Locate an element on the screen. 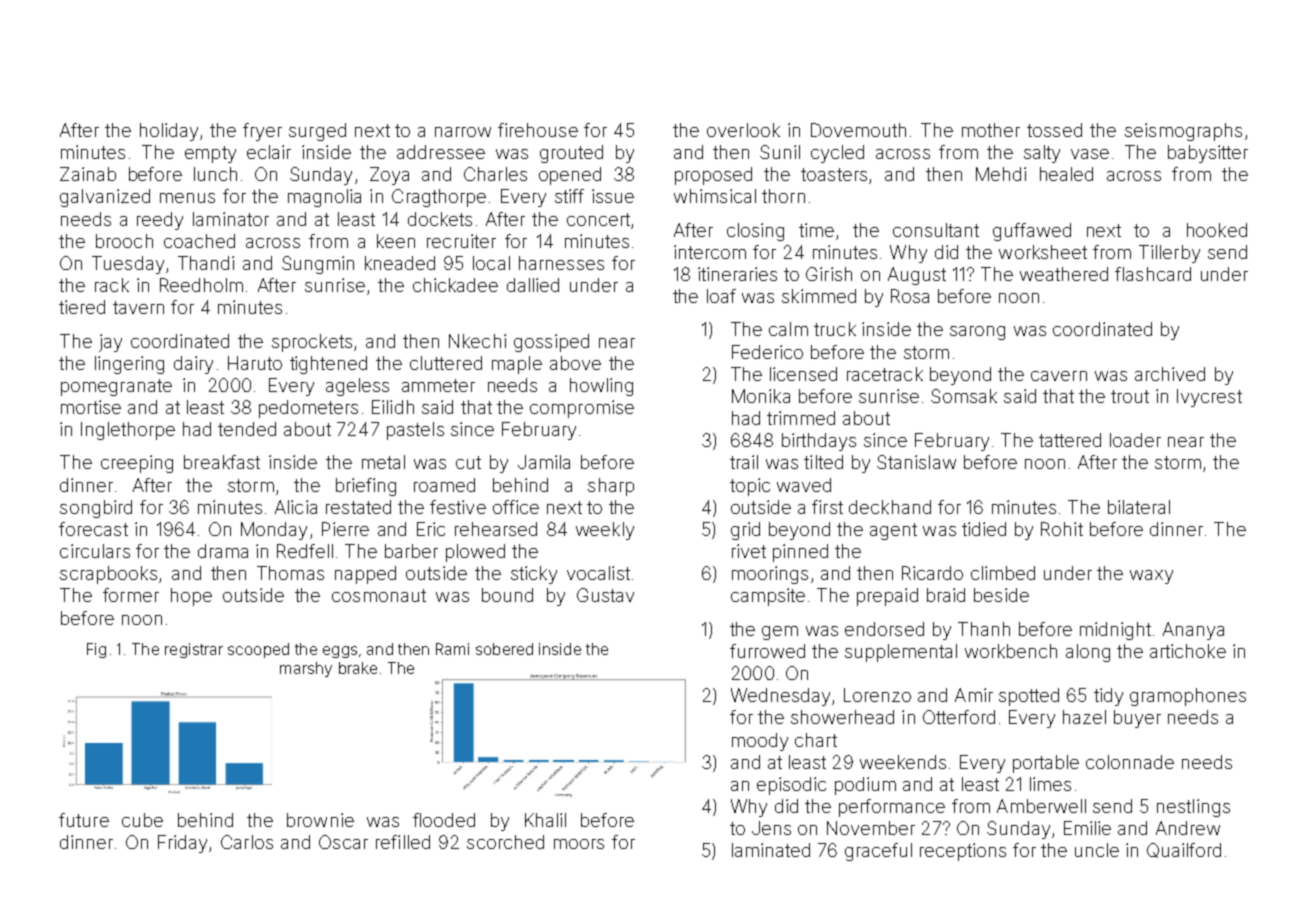  Monika is located at coordinates (761, 396).
